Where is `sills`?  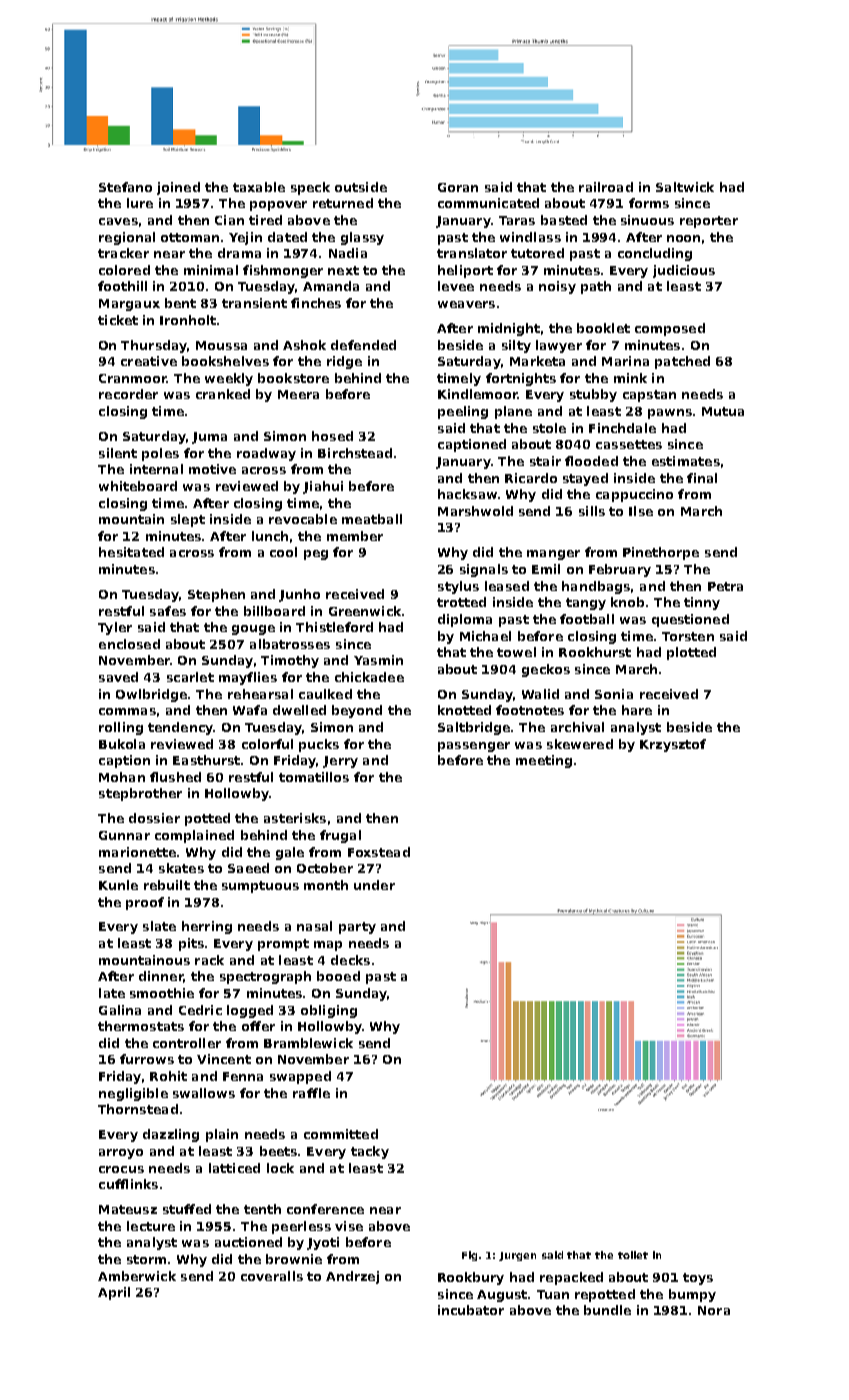 sills is located at coordinates (592, 511).
